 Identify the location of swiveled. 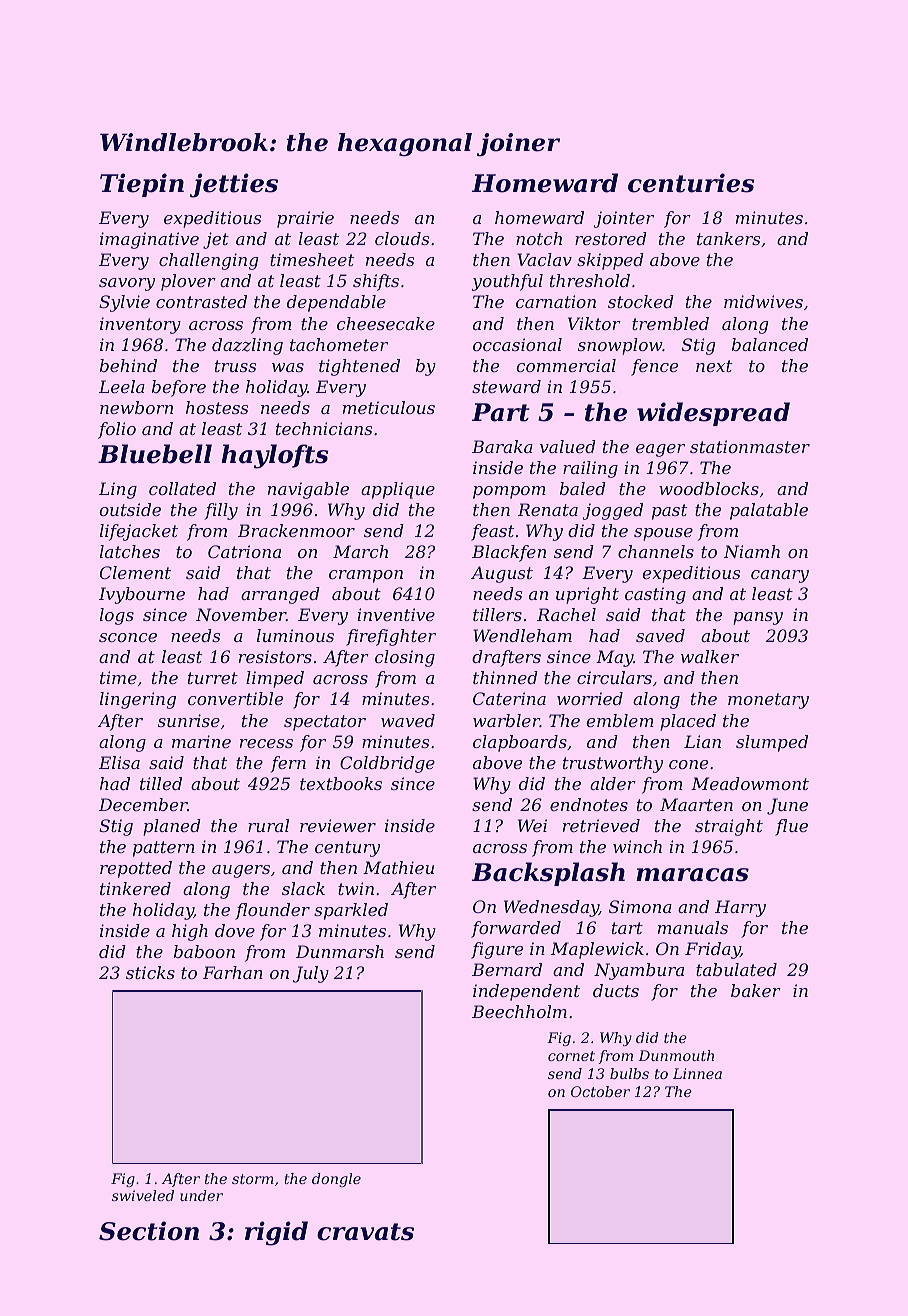
(143, 1195).
